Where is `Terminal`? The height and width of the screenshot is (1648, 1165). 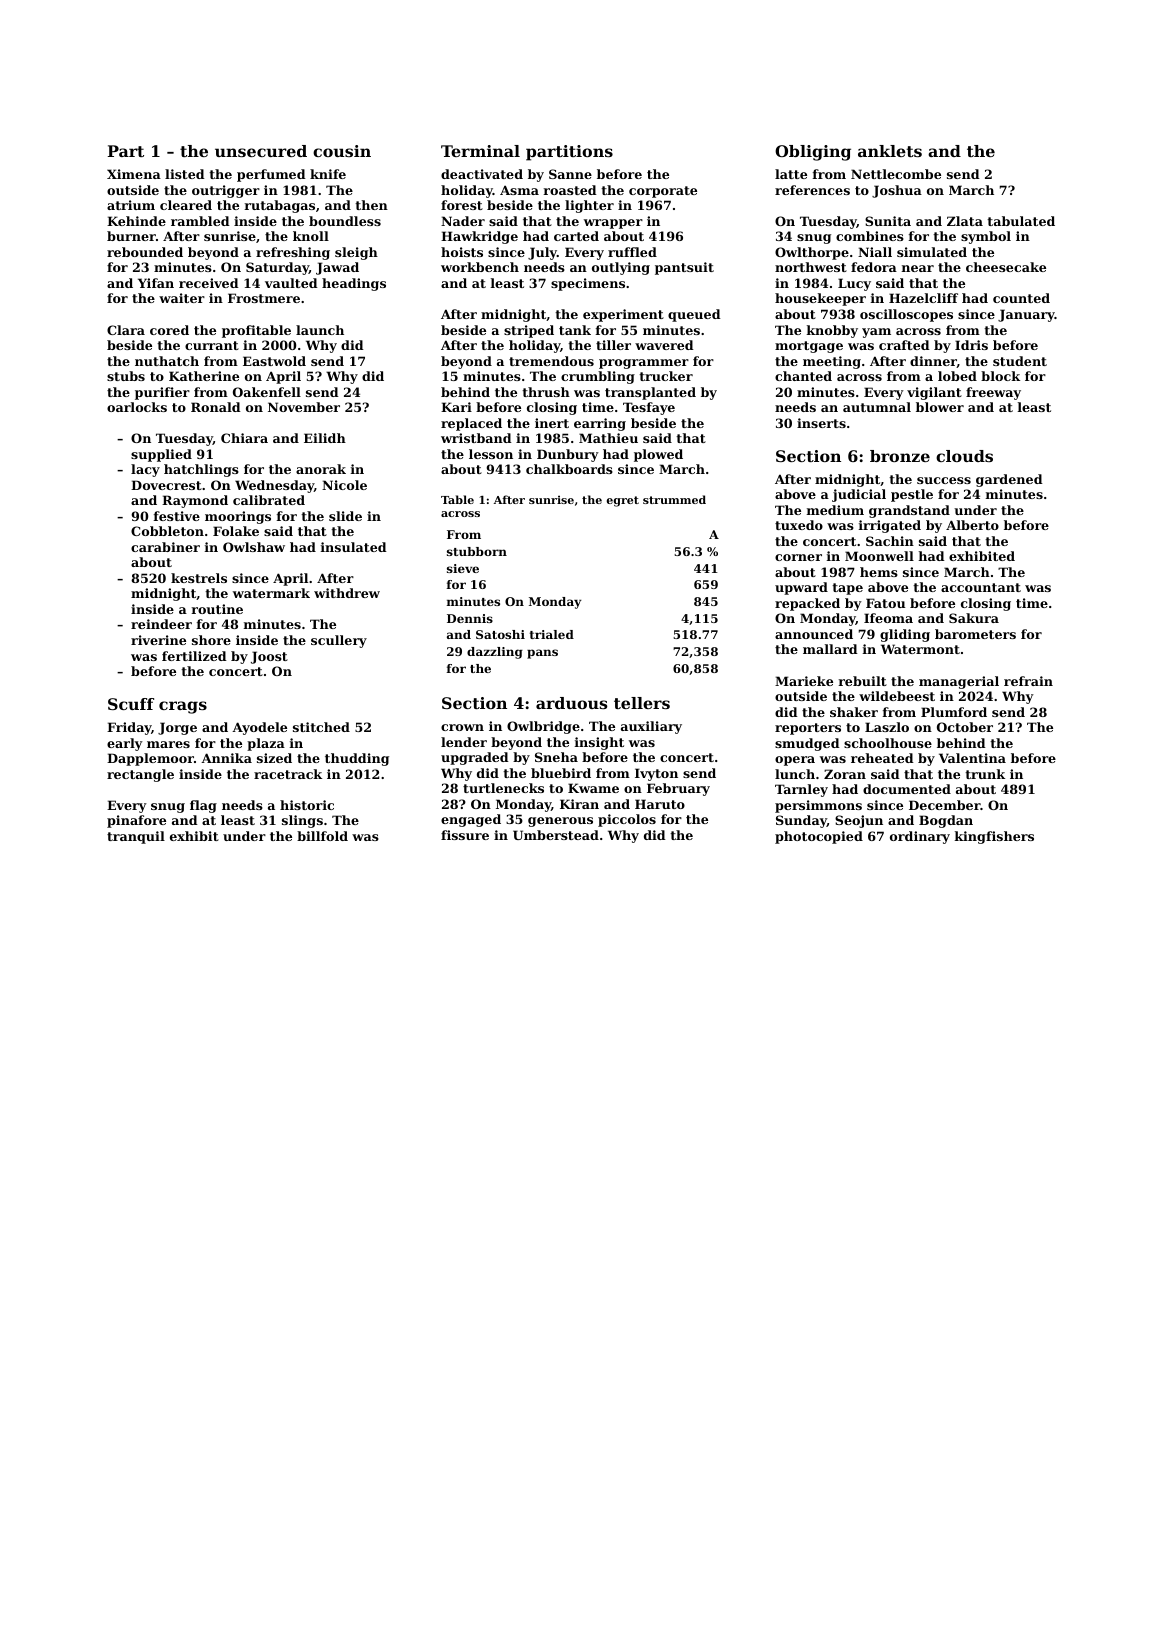 Terminal is located at coordinates (480, 151).
